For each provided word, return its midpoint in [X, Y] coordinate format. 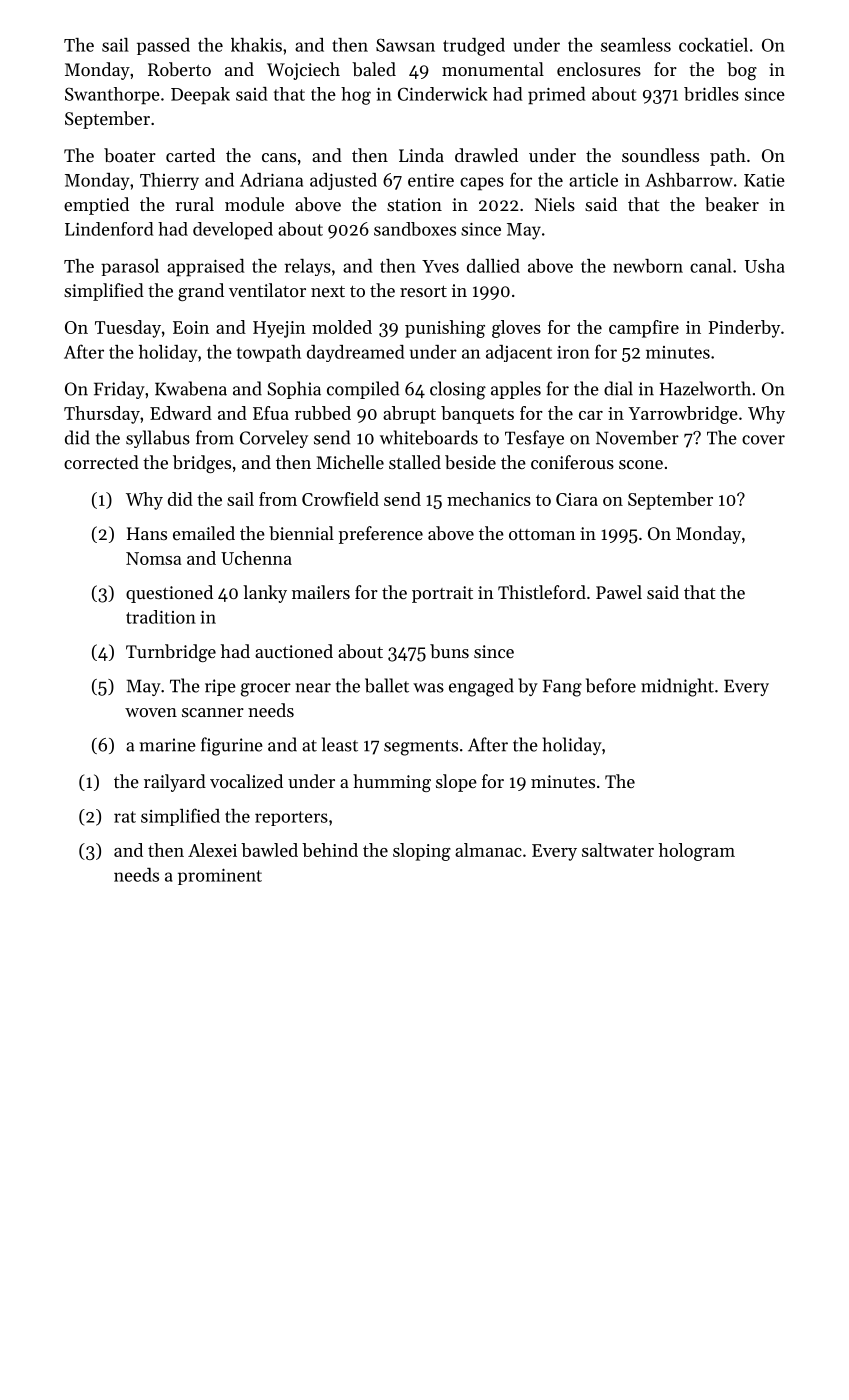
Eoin [191, 327]
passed [163, 46]
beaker [732, 204]
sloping [422, 852]
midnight [677, 687]
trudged [474, 47]
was [428, 688]
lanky [265, 594]
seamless [636, 45]
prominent [220, 877]
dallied [493, 266]
